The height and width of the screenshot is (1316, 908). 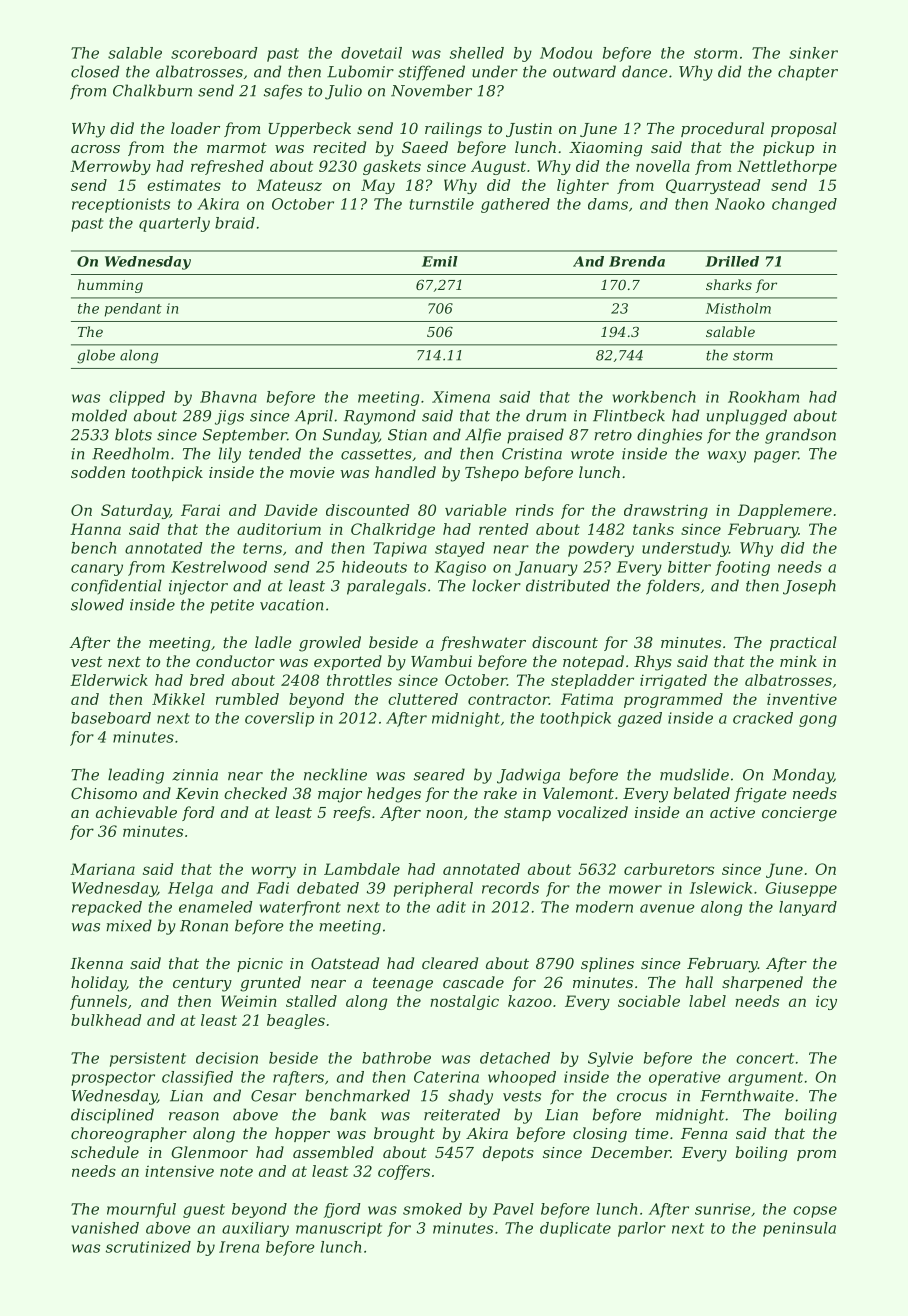 What do you see at coordinates (371, 53) in the screenshot?
I see `dovetail` at bounding box center [371, 53].
